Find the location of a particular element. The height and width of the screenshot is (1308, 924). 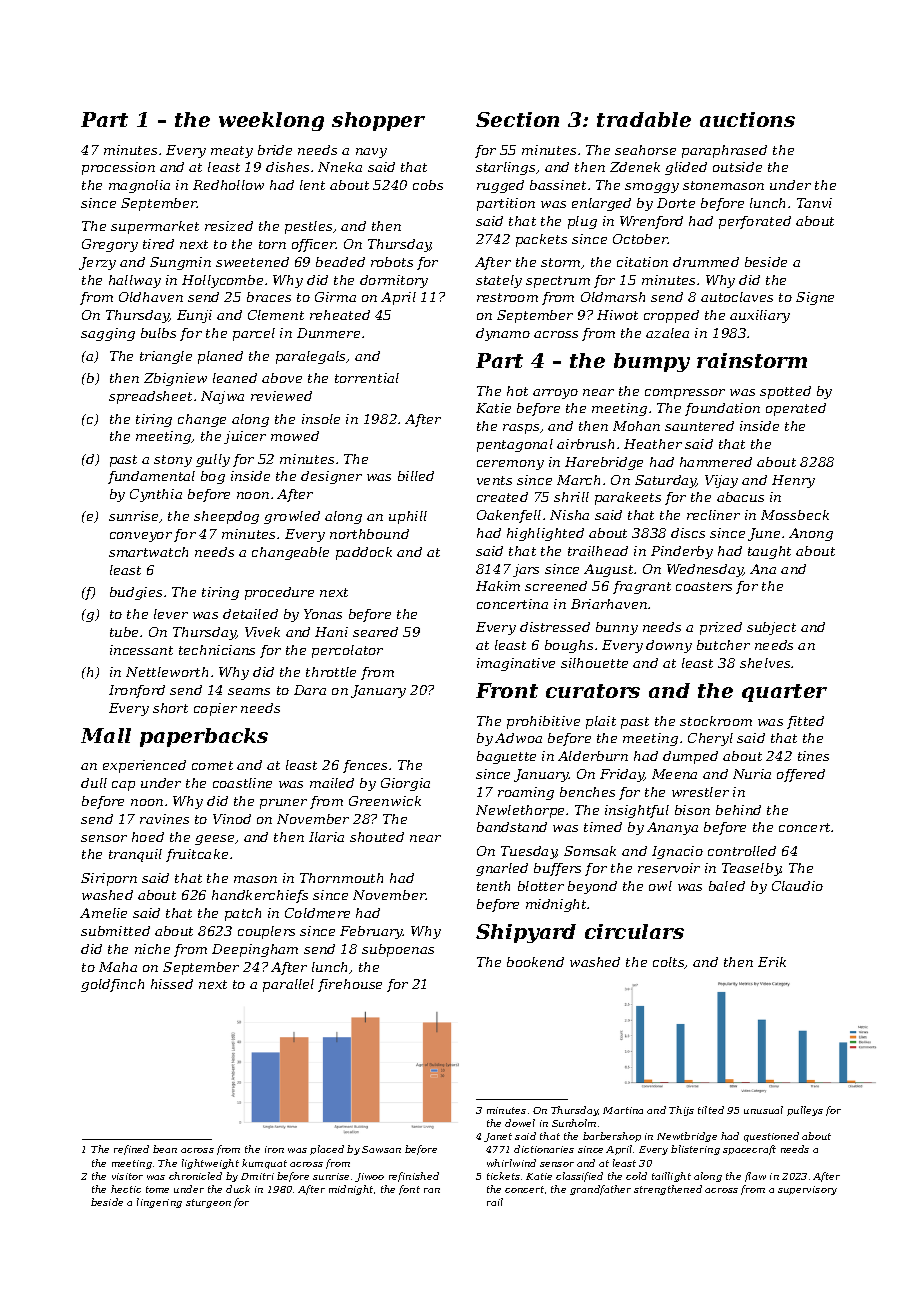

Section is located at coordinates (517, 119).
